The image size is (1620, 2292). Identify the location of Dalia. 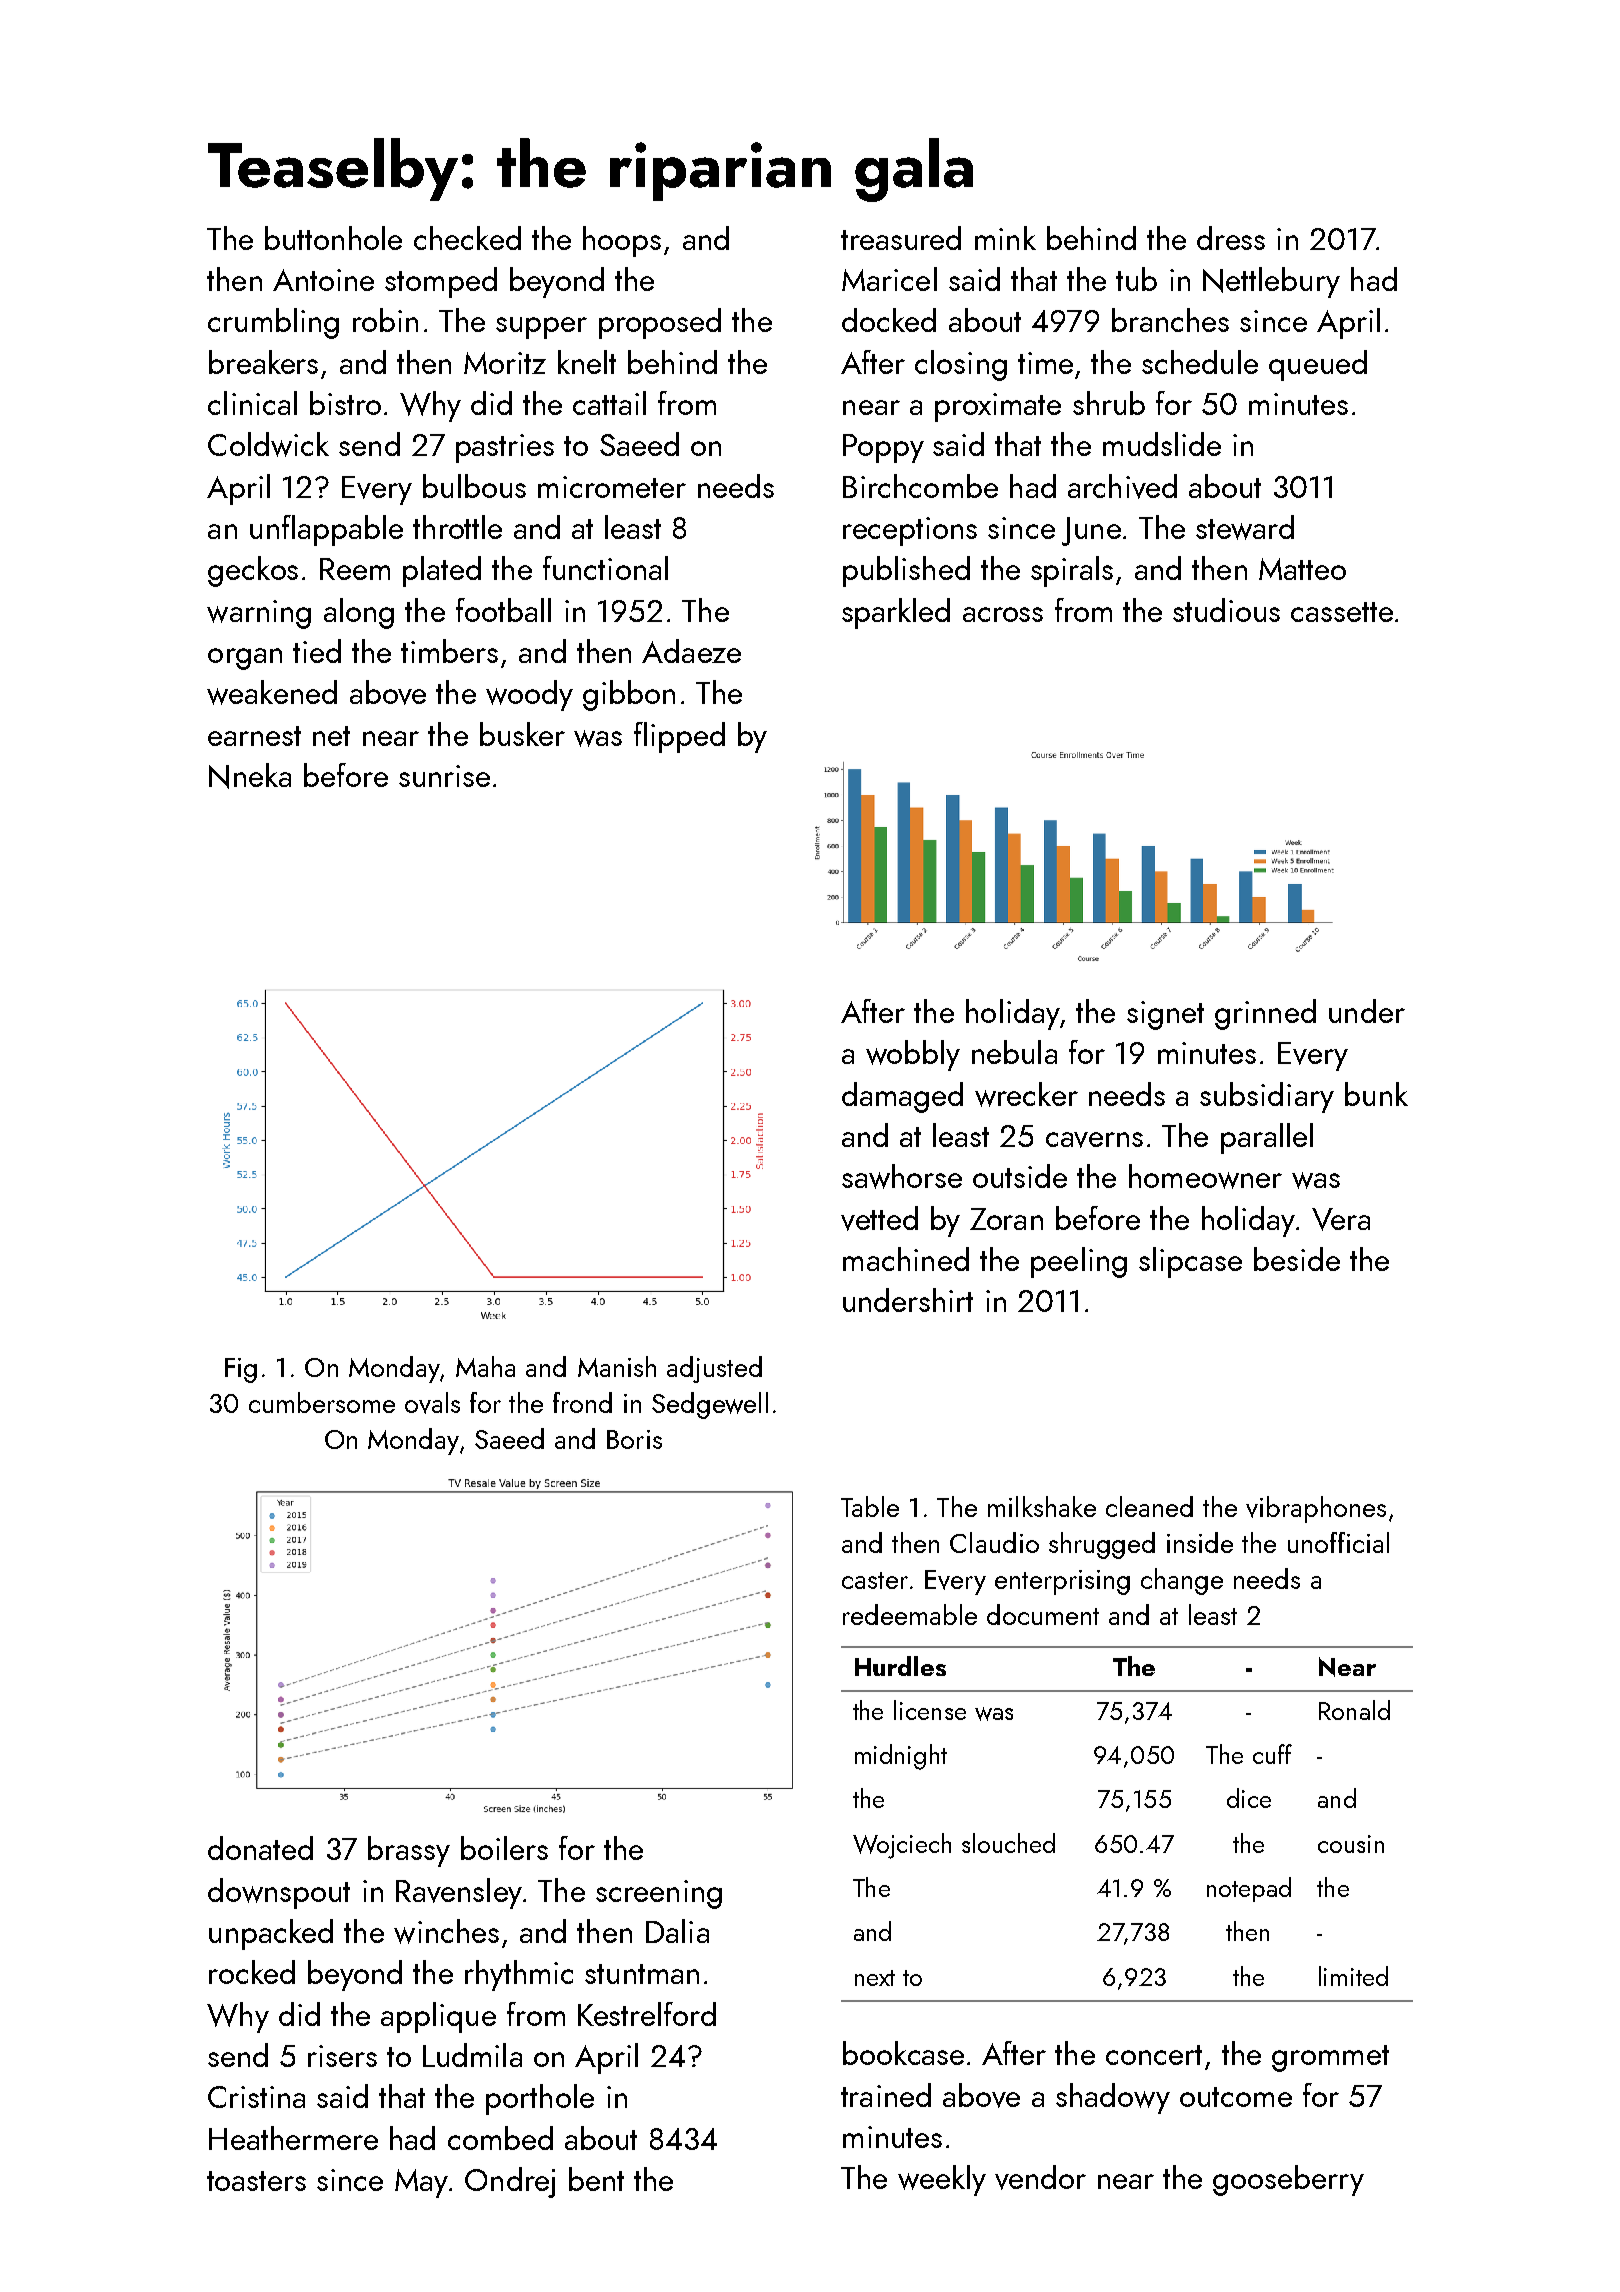
(677, 1931).
